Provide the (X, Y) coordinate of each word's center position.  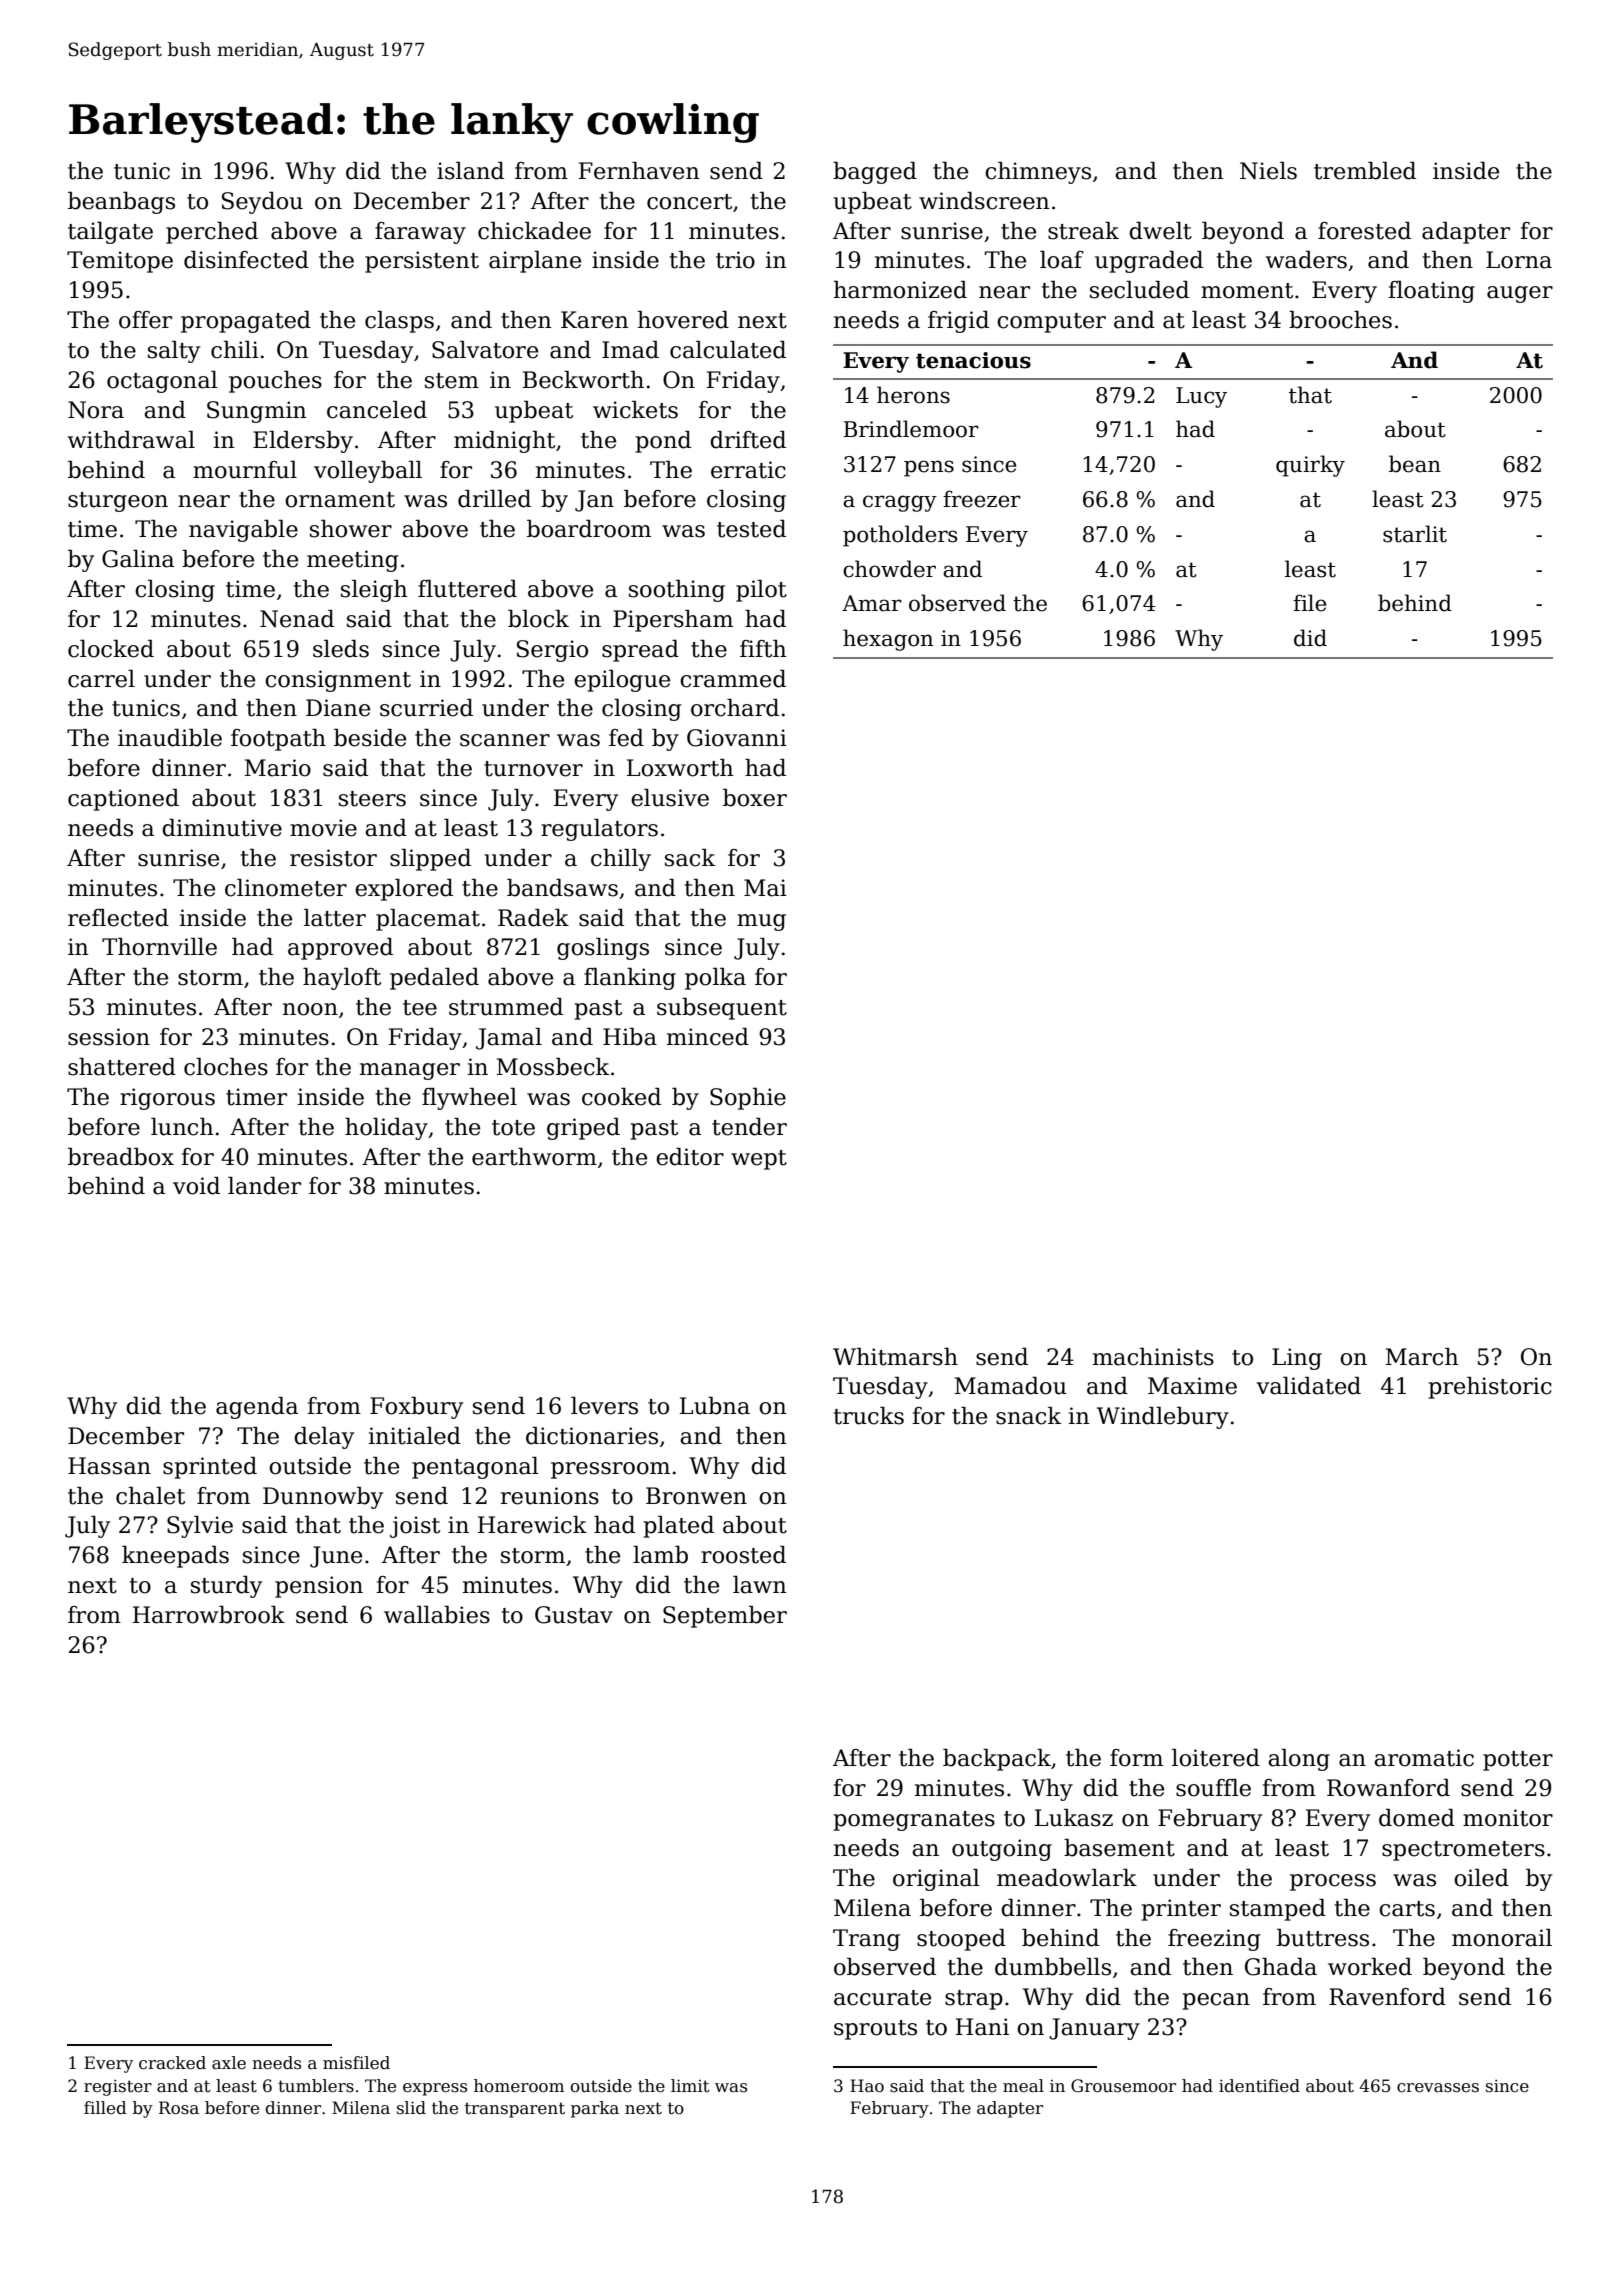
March (1422, 1357)
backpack (997, 1760)
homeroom (519, 2086)
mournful (245, 470)
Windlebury (1163, 1418)
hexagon (888, 640)
